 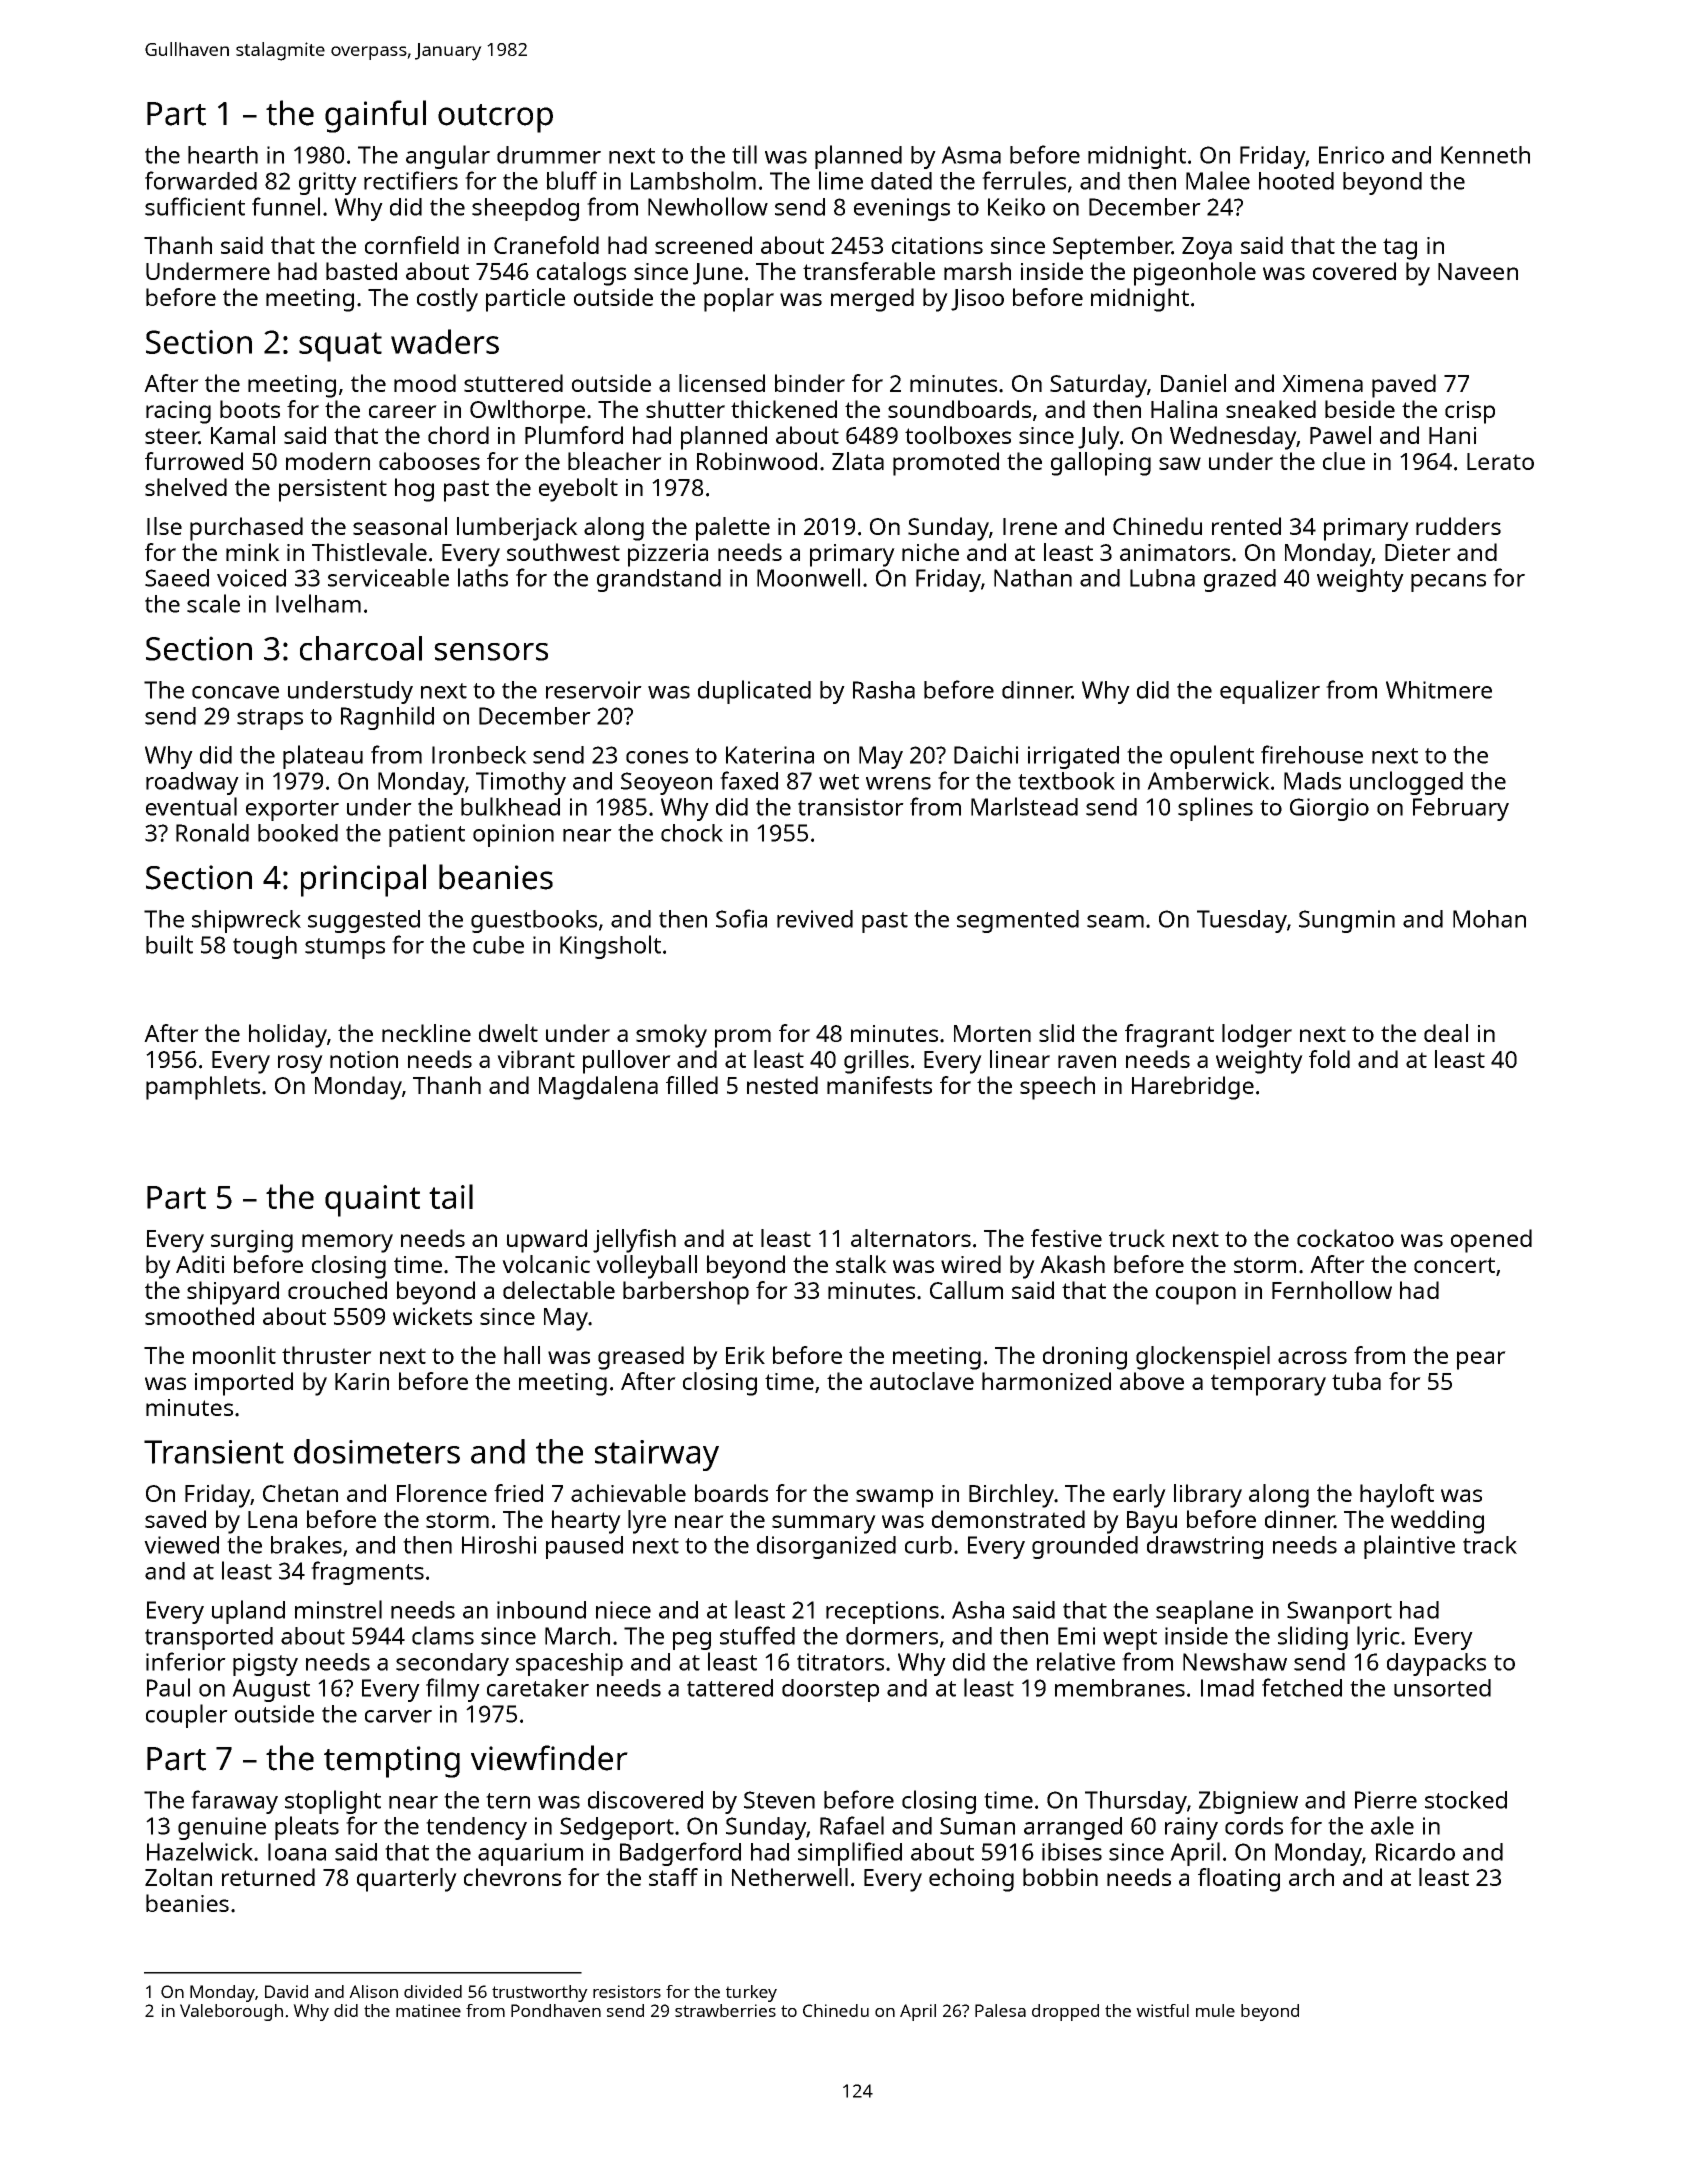 What do you see at coordinates (876, 1062) in the page?
I see `grilles` at bounding box center [876, 1062].
